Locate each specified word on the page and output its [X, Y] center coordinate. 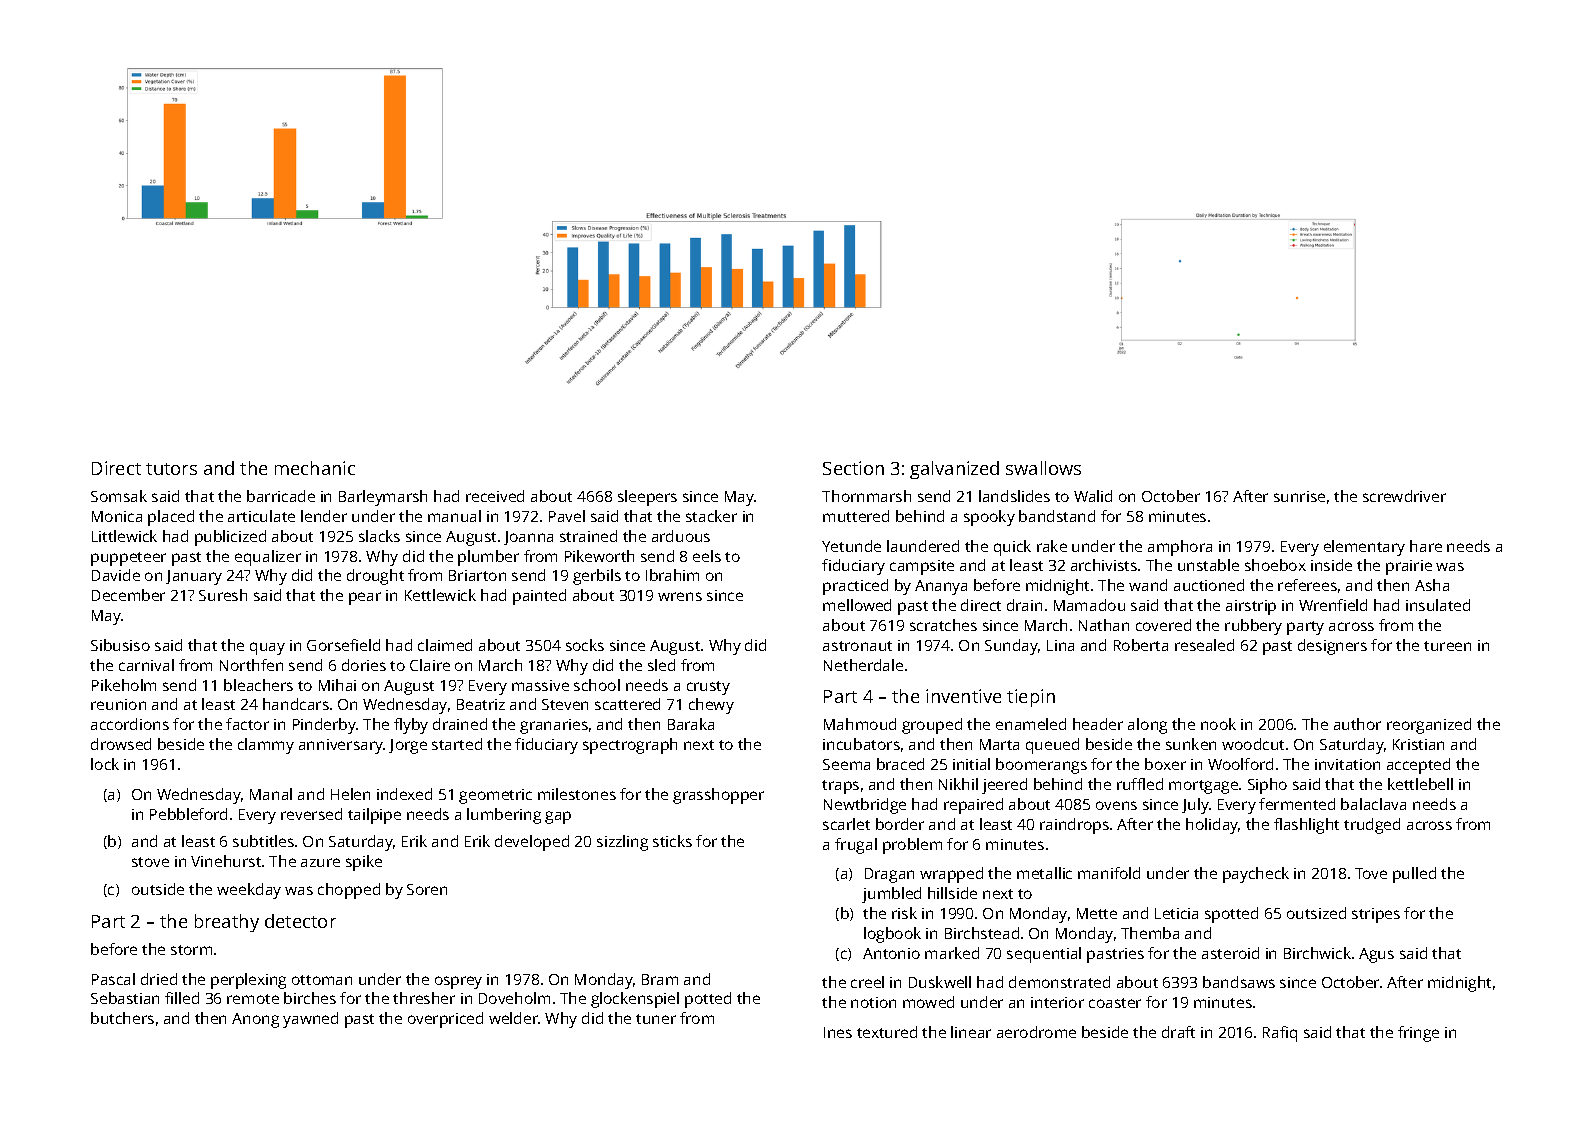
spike [364, 863]
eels [707, 556]
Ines [838, 1032]
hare [1426, 546]
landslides [1014, 496]
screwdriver [1404, 496]
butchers [122, 1018]
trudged [1372, 826]
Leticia [1176, 913]
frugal [856, 846]
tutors [171, 469]
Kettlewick [440, 595]
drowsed [121, 744]
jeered [1004, 786]
